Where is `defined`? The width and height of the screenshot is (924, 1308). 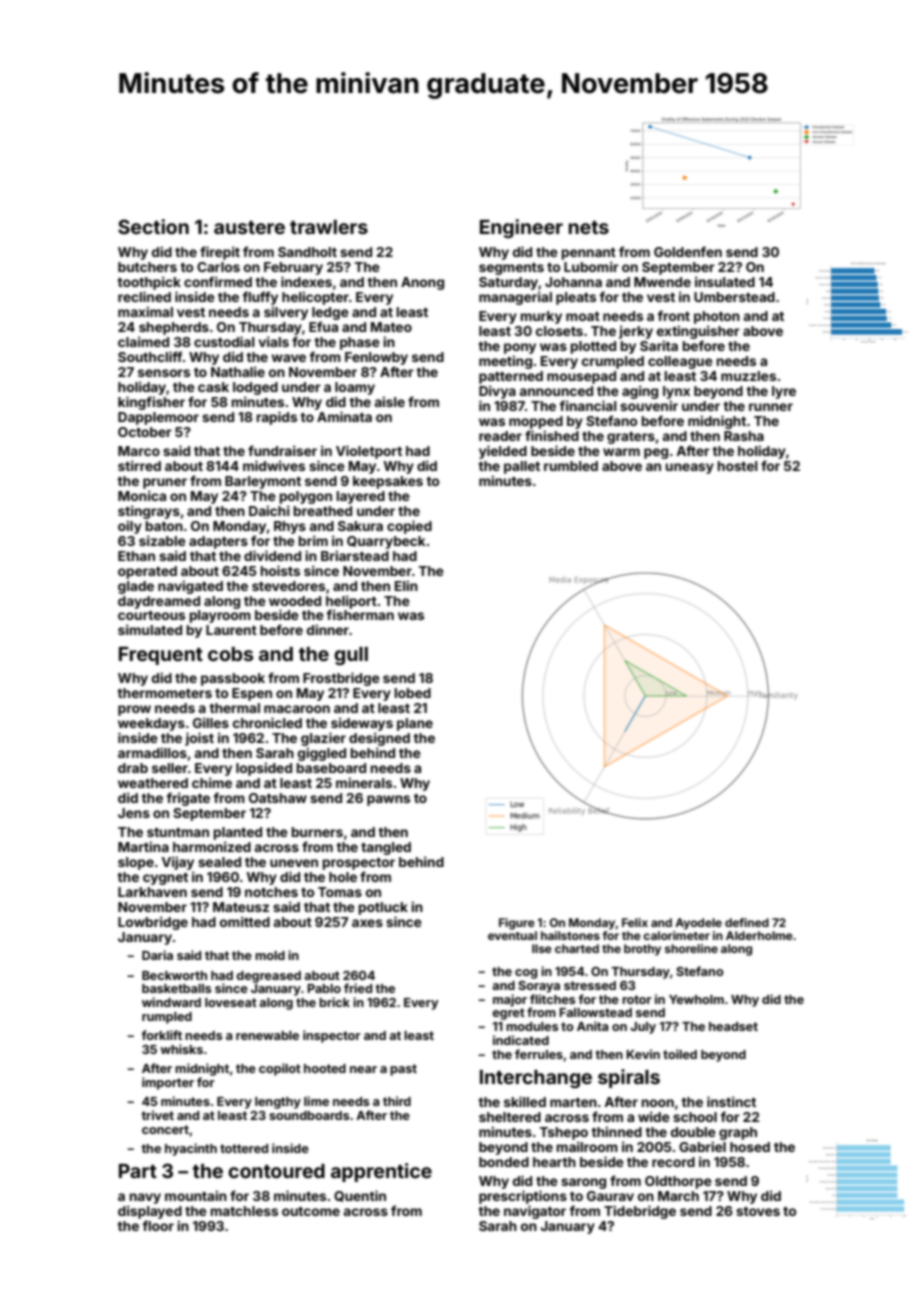
defined is located at coordinates (747, 922).
